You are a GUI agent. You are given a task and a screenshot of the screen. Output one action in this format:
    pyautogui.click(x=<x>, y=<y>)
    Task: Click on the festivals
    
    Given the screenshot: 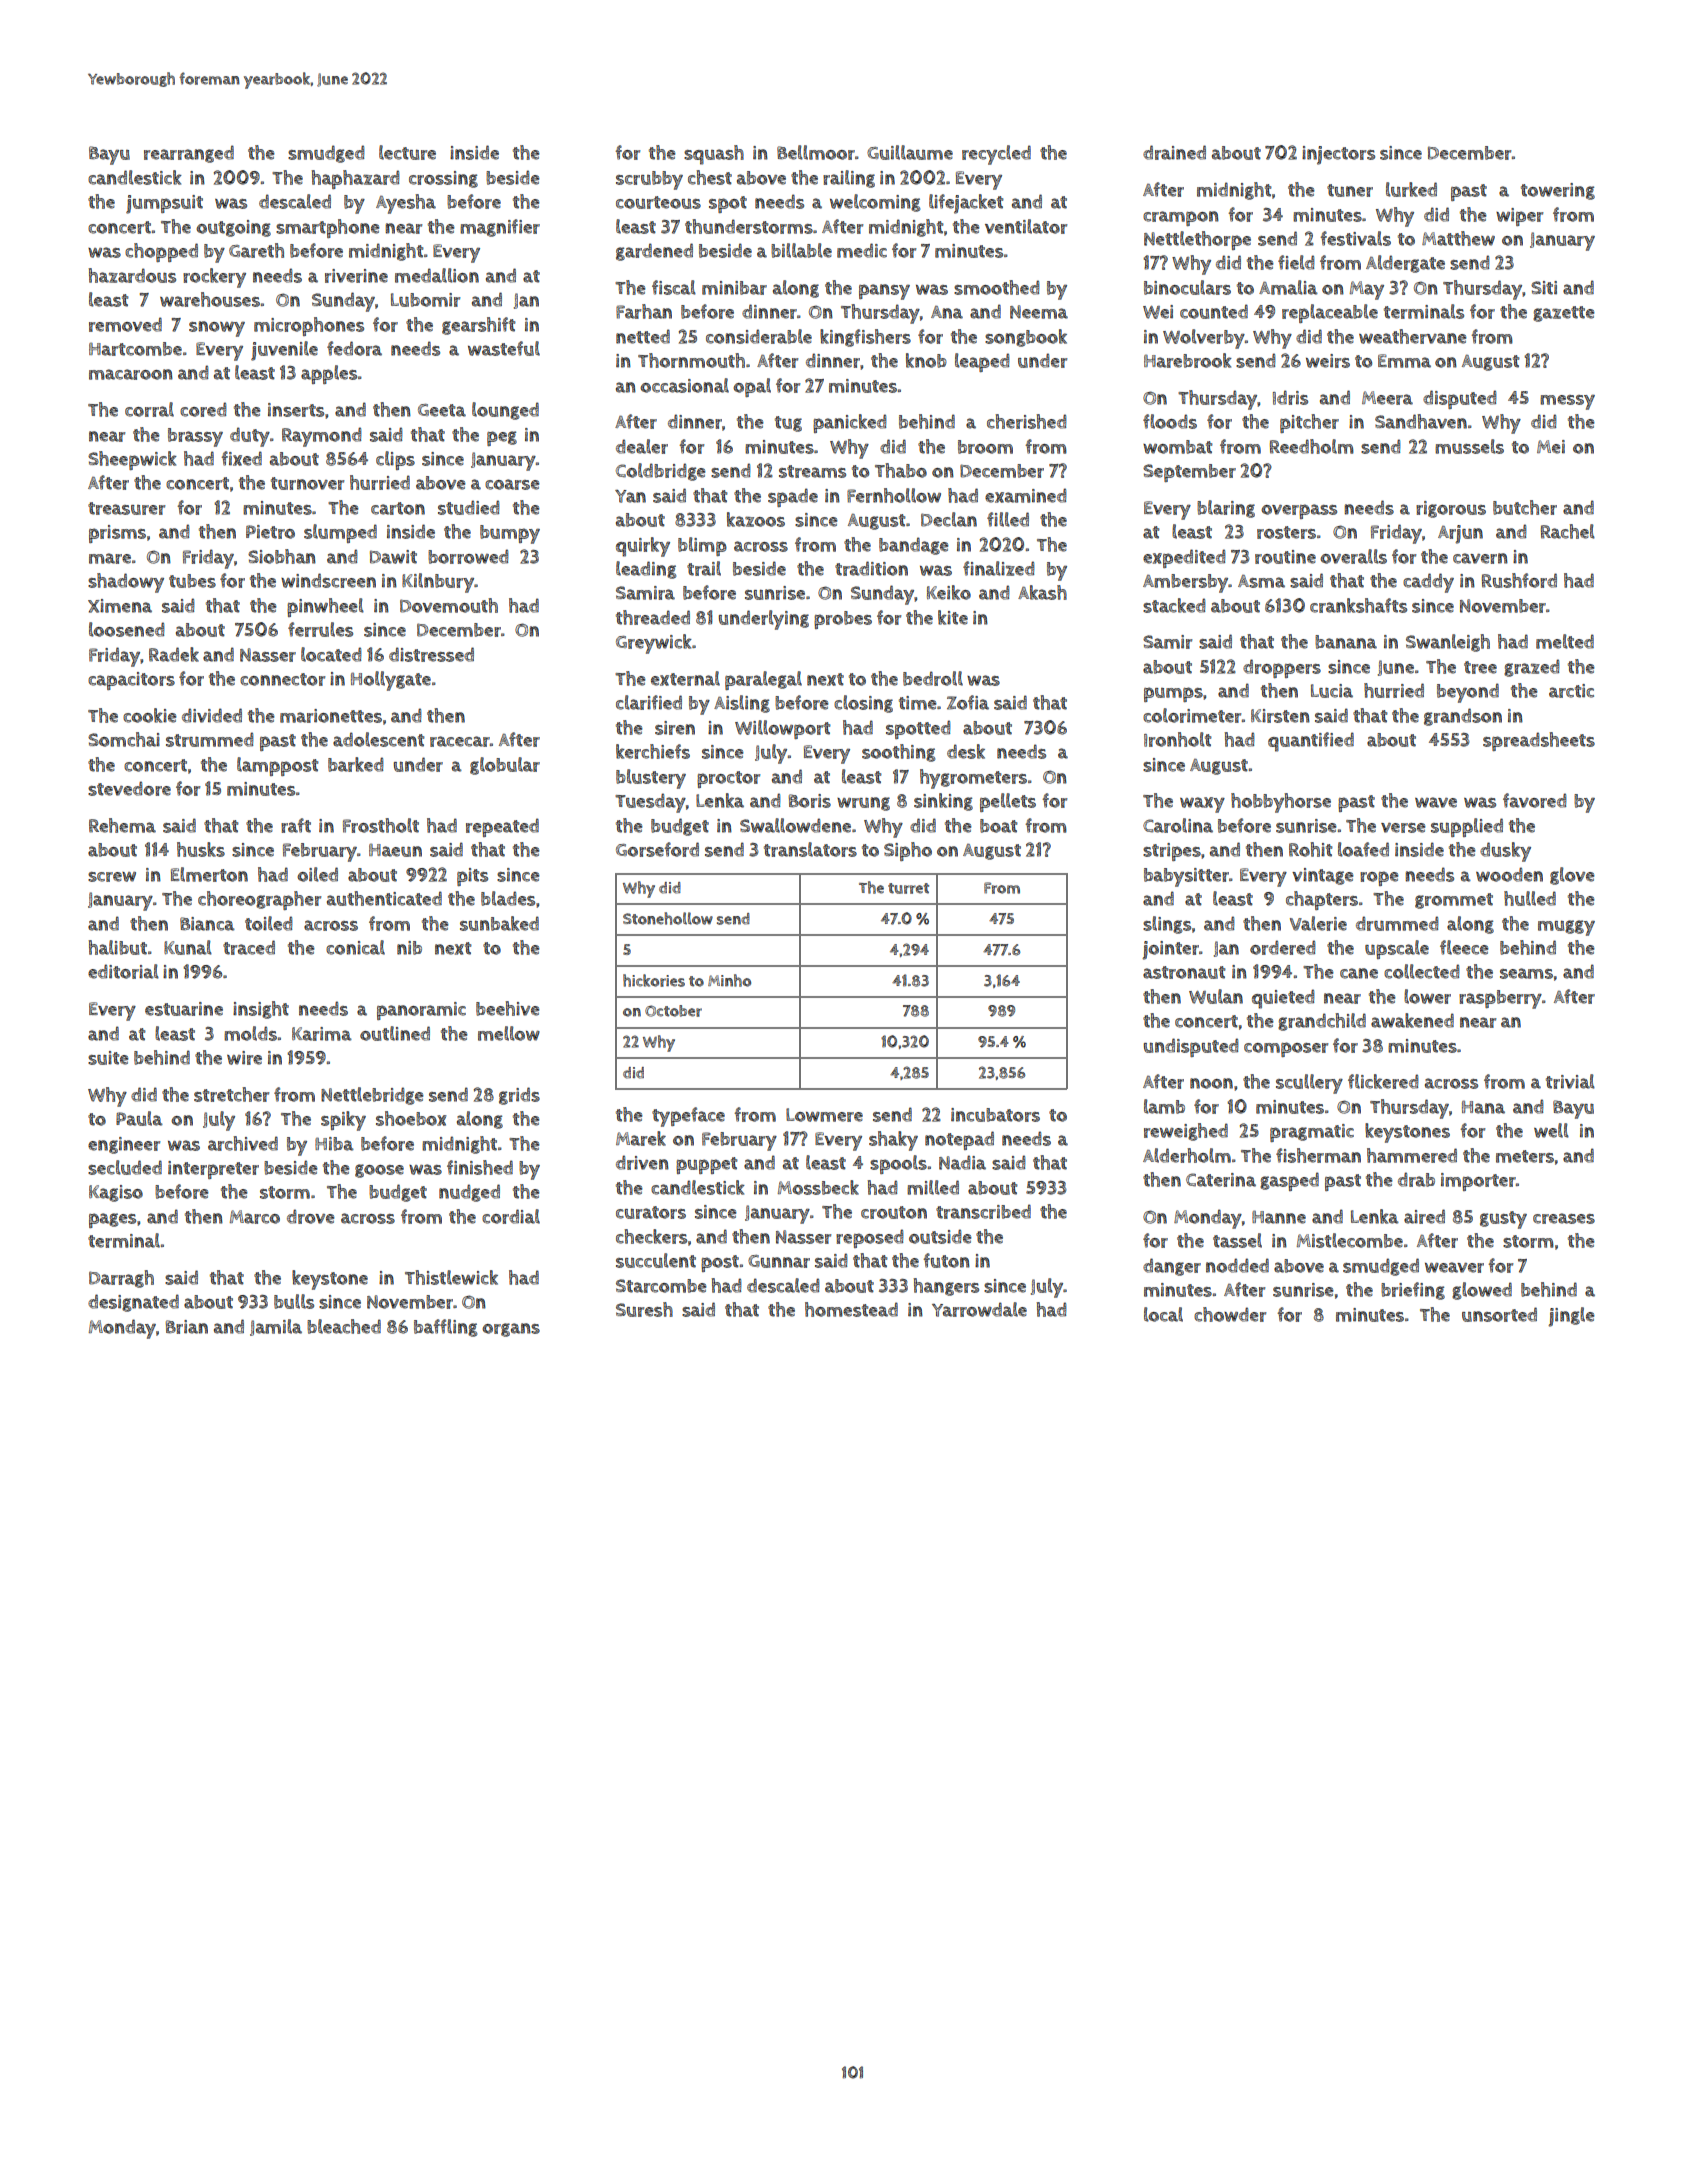 What is the action you would take?
    pyautogui.click(x=1355, y=238)
